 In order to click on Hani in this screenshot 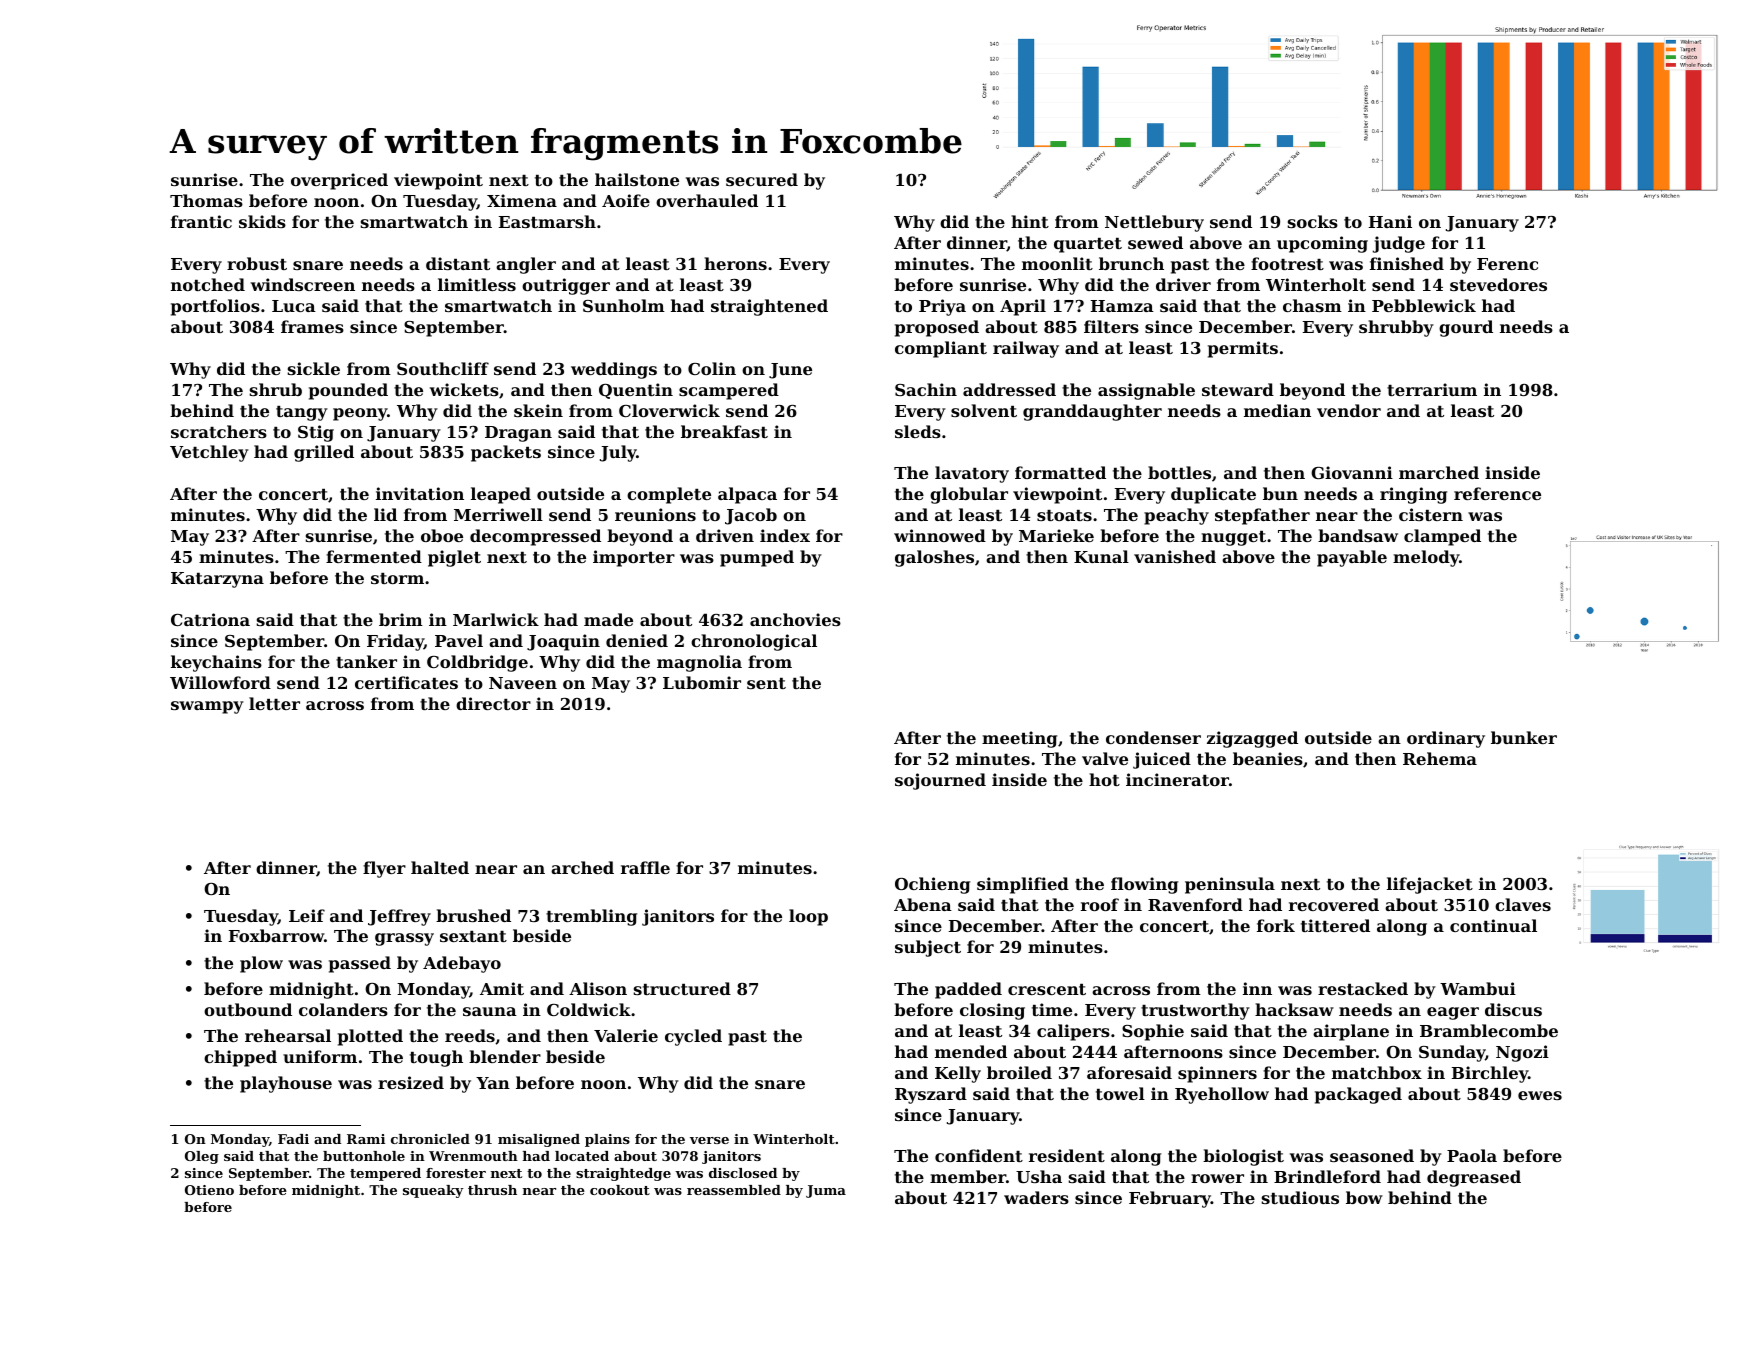, I will do `click(1390, 221)`.
